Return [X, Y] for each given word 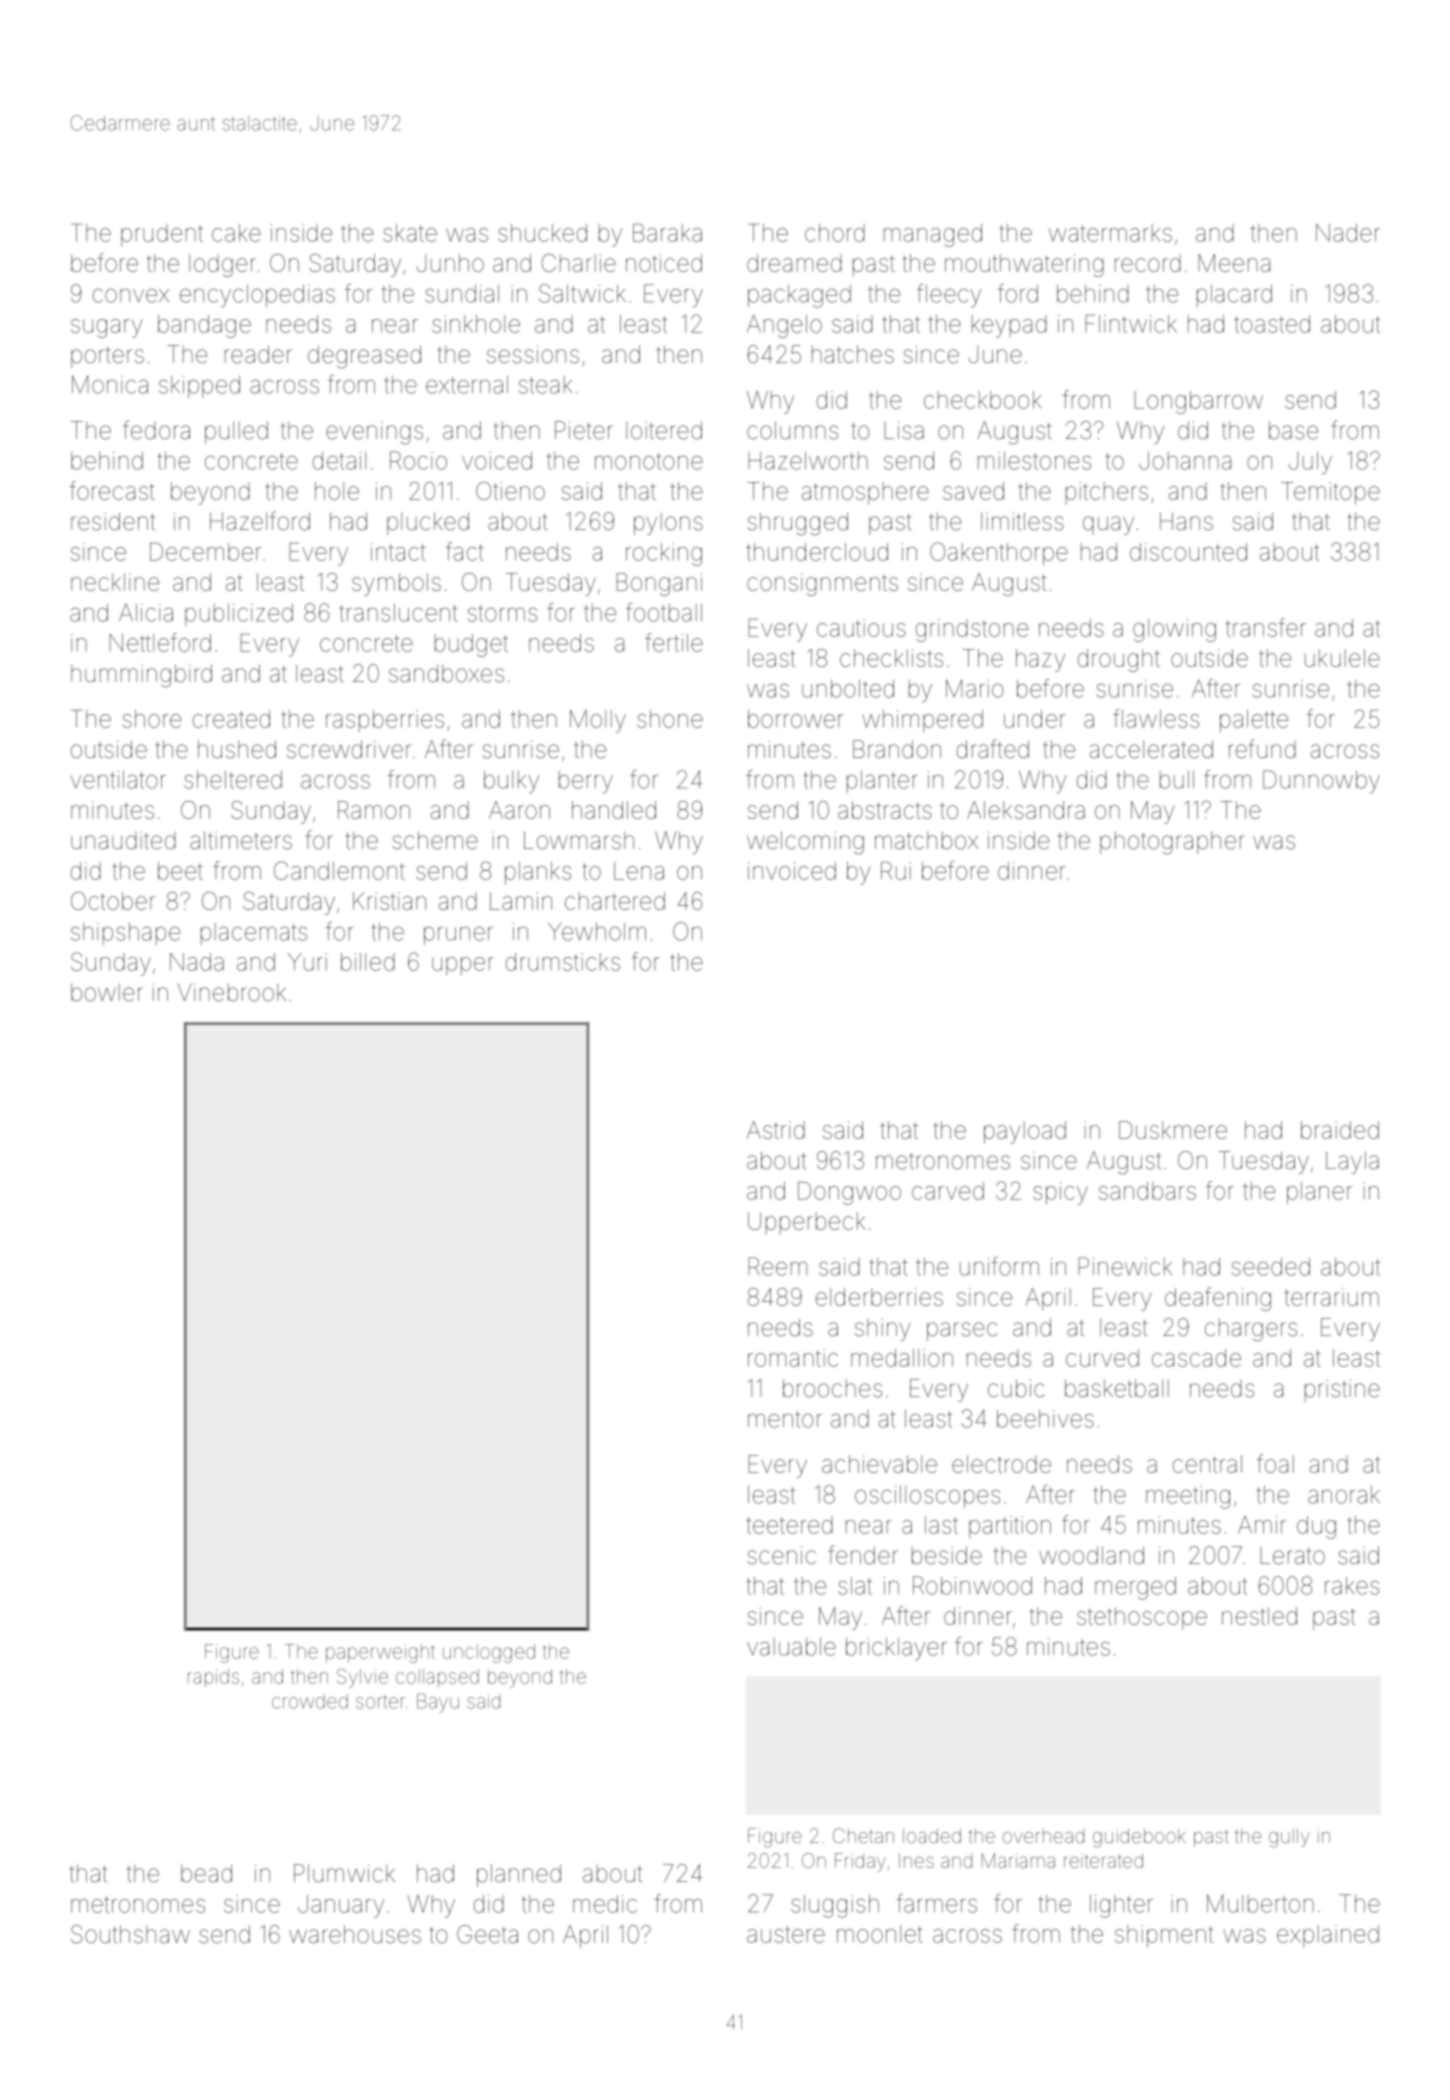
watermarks [1110, 233]
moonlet [880, 1934]
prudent [162, 235]
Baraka [667, 233]
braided [1340, 1130]
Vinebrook [232, 992]
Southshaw [130, 1934]
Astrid [776, 1130]
